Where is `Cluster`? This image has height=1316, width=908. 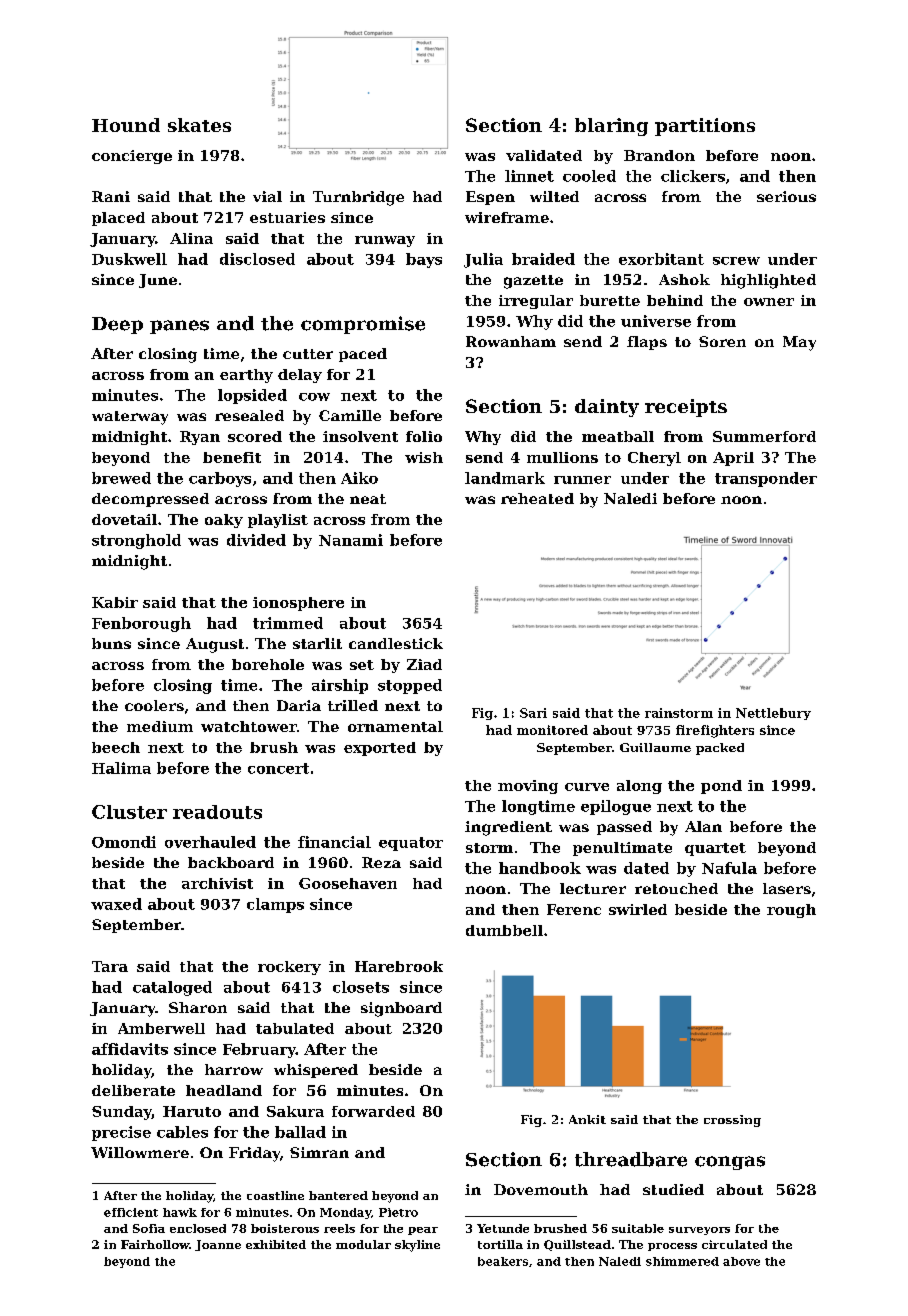
Cluster is located at coordinates (129, 812).
